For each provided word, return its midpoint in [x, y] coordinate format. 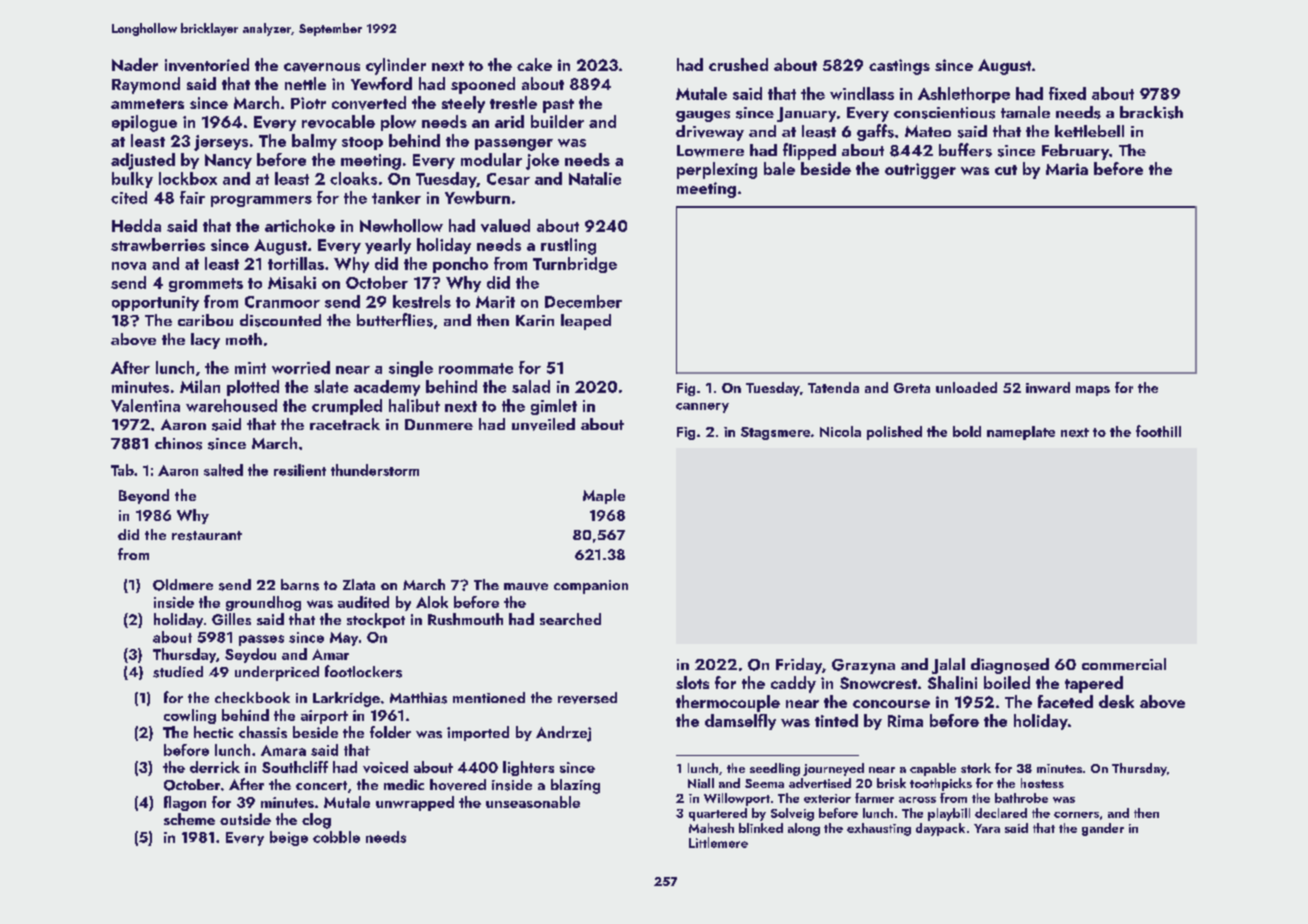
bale [779, 168]
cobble [336, 837]
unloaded [966, 387]
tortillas [296, 263]
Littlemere [718, 842]
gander [1103, 829]
